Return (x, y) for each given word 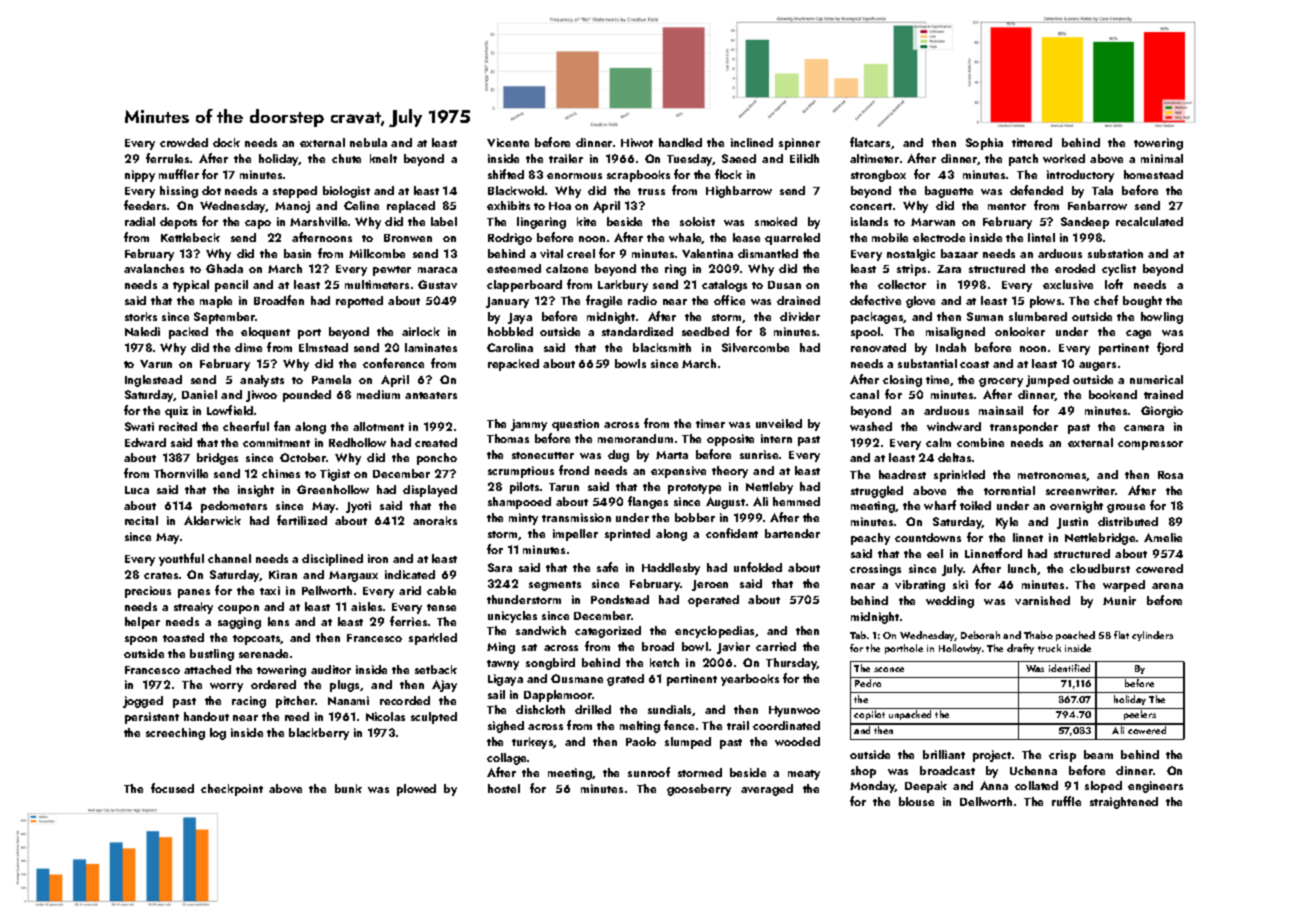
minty (523, 519)
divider (800, 316)
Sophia (984, 144)
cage (1138, 334)
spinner (799, 144)
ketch (664, 662)
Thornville (181, 473)
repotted (359, 302)
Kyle (1007, 523)
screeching (175, 734)
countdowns (928, 537)
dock (226, 142)
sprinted (627, 535)
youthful (181, 559)
